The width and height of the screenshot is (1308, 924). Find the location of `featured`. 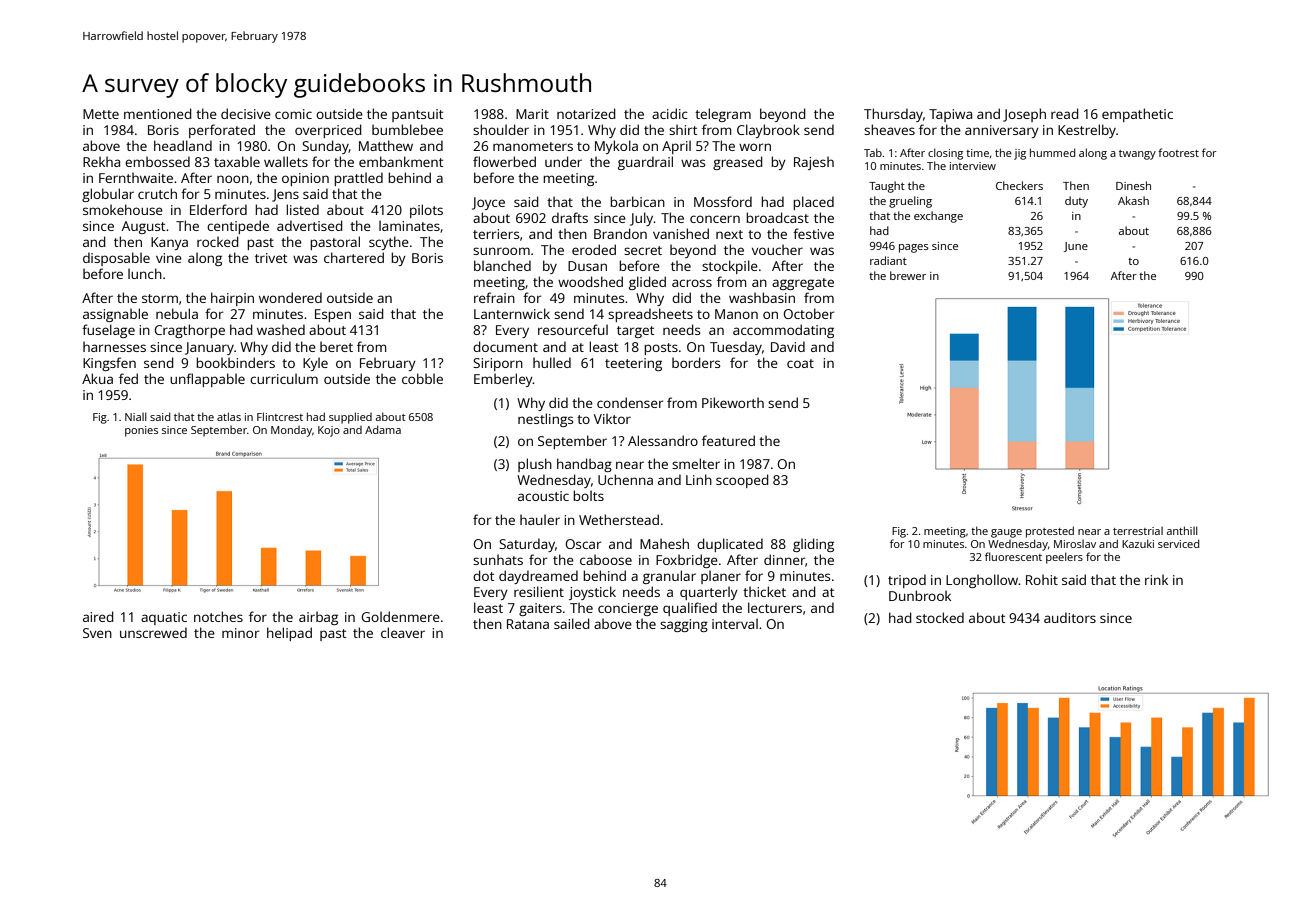

featured is located at coordinates (728, 440).
